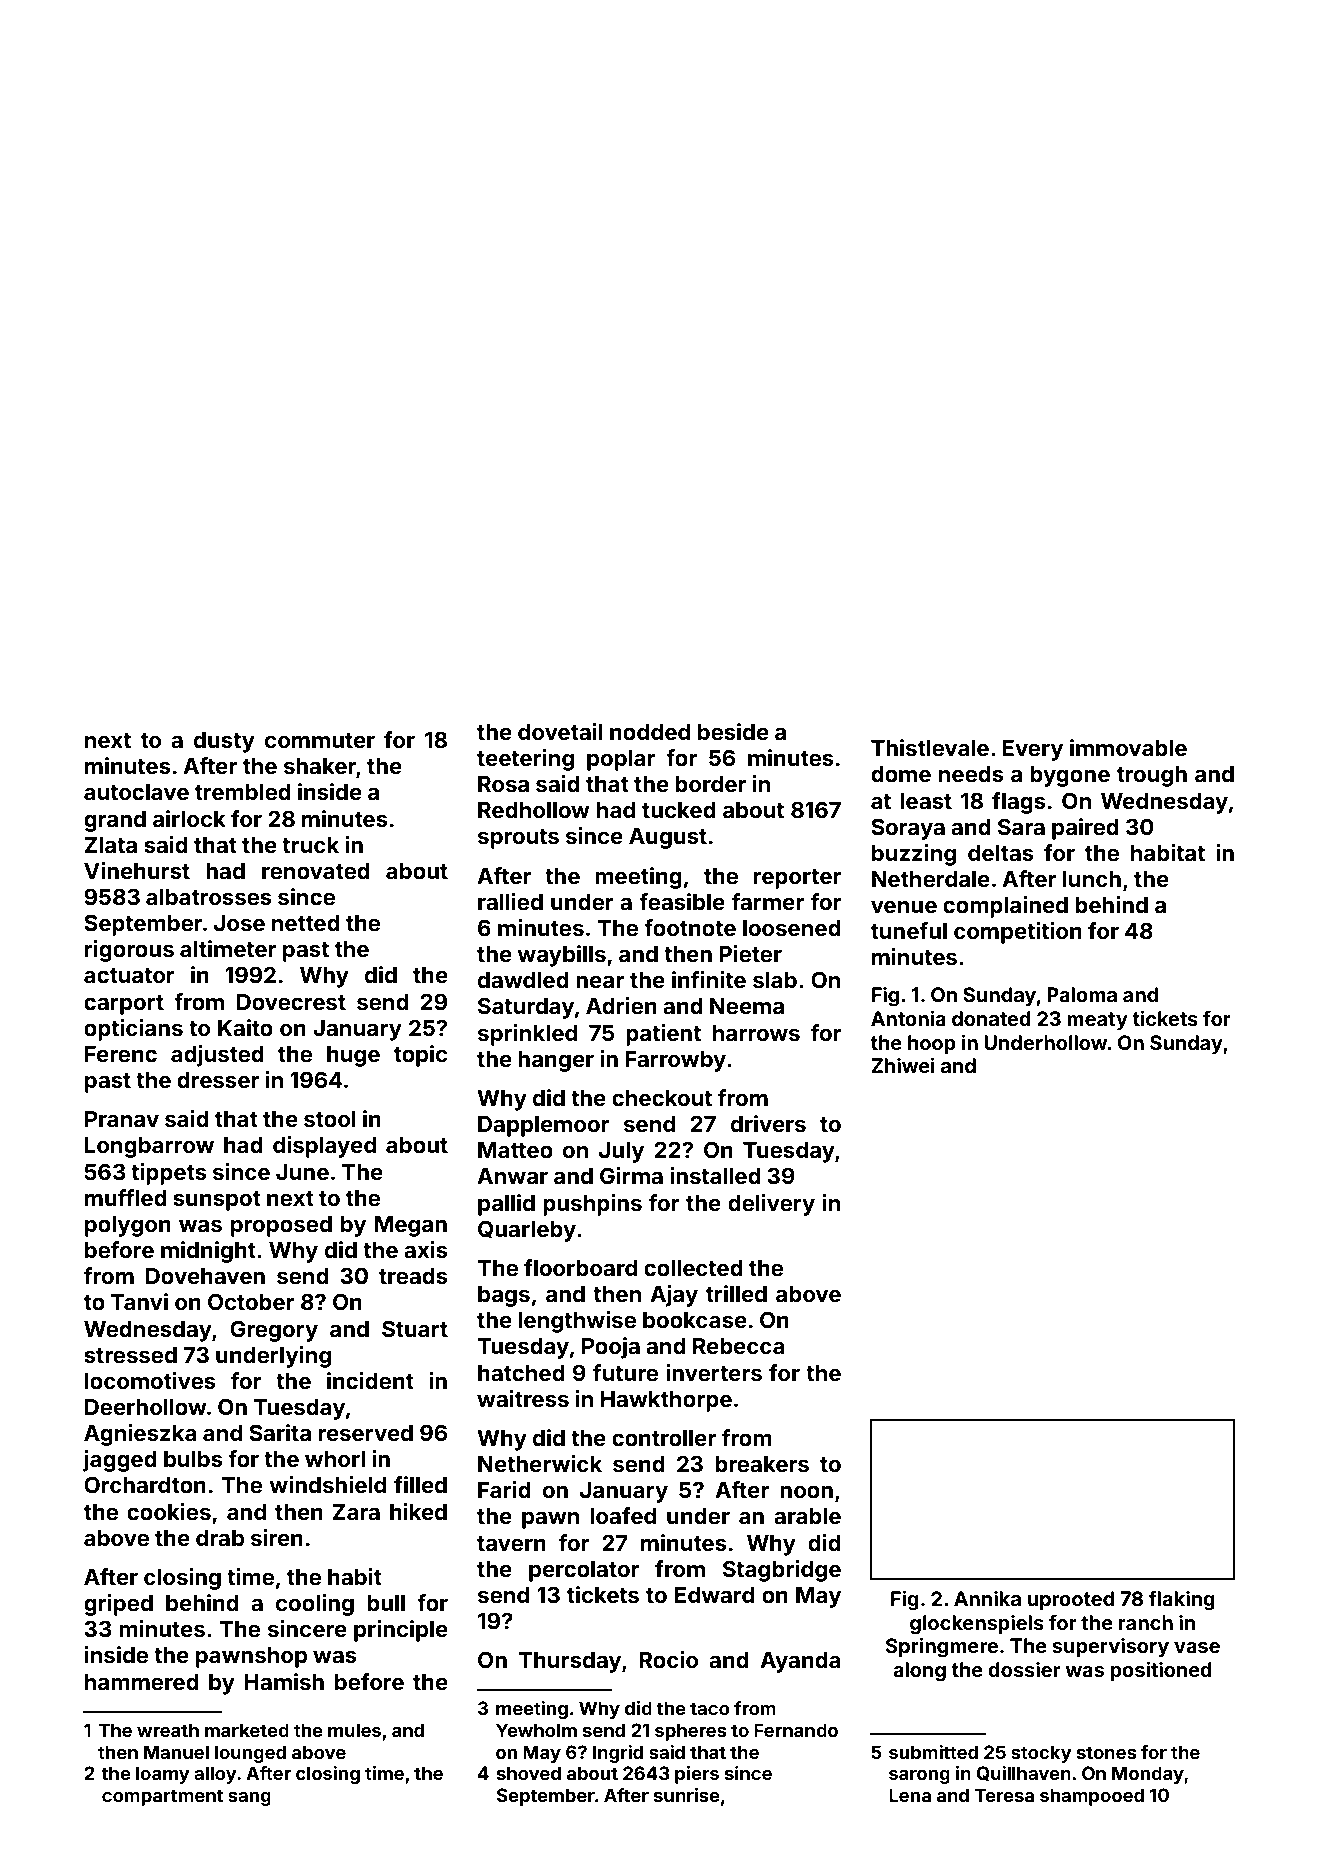  What do you see at coordinates (679, 810) in the document?
I see `tucked` at bounding box center [679, 810].
